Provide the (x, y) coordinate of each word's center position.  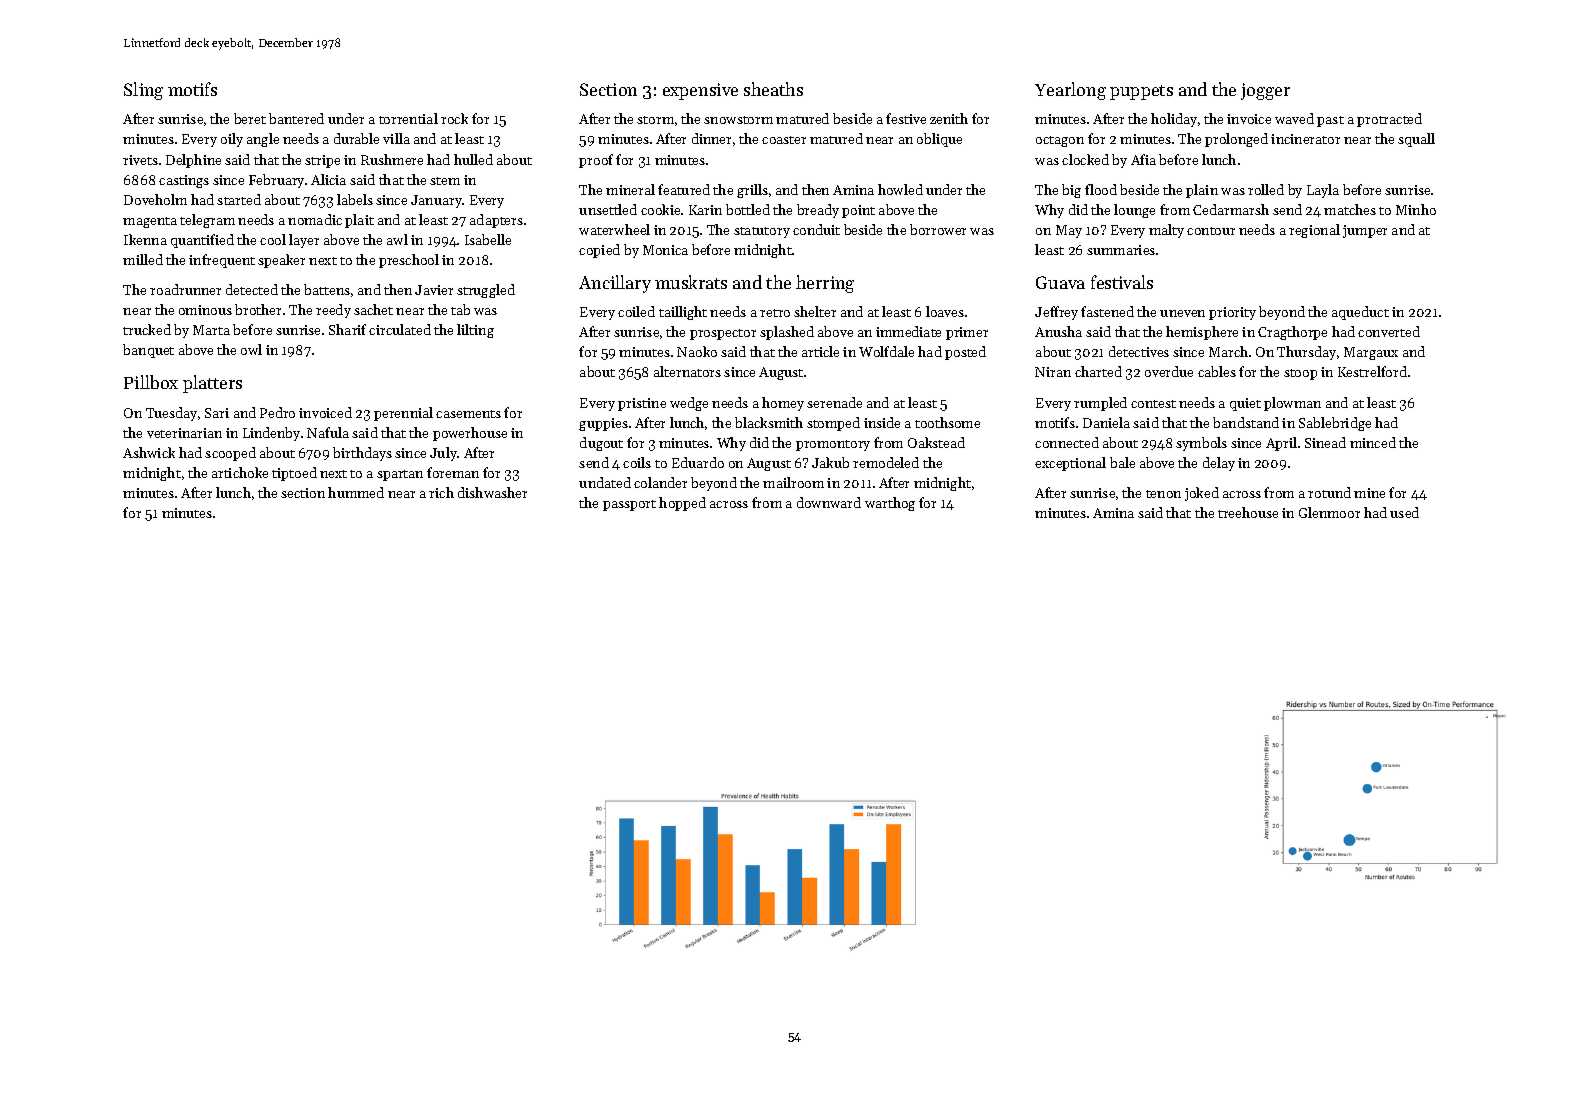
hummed (356, 492)
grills (752, 191)
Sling (143, 91)
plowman (1292, 404)
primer (967, 333)
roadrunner (185, 289)
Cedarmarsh (1231, 209)
